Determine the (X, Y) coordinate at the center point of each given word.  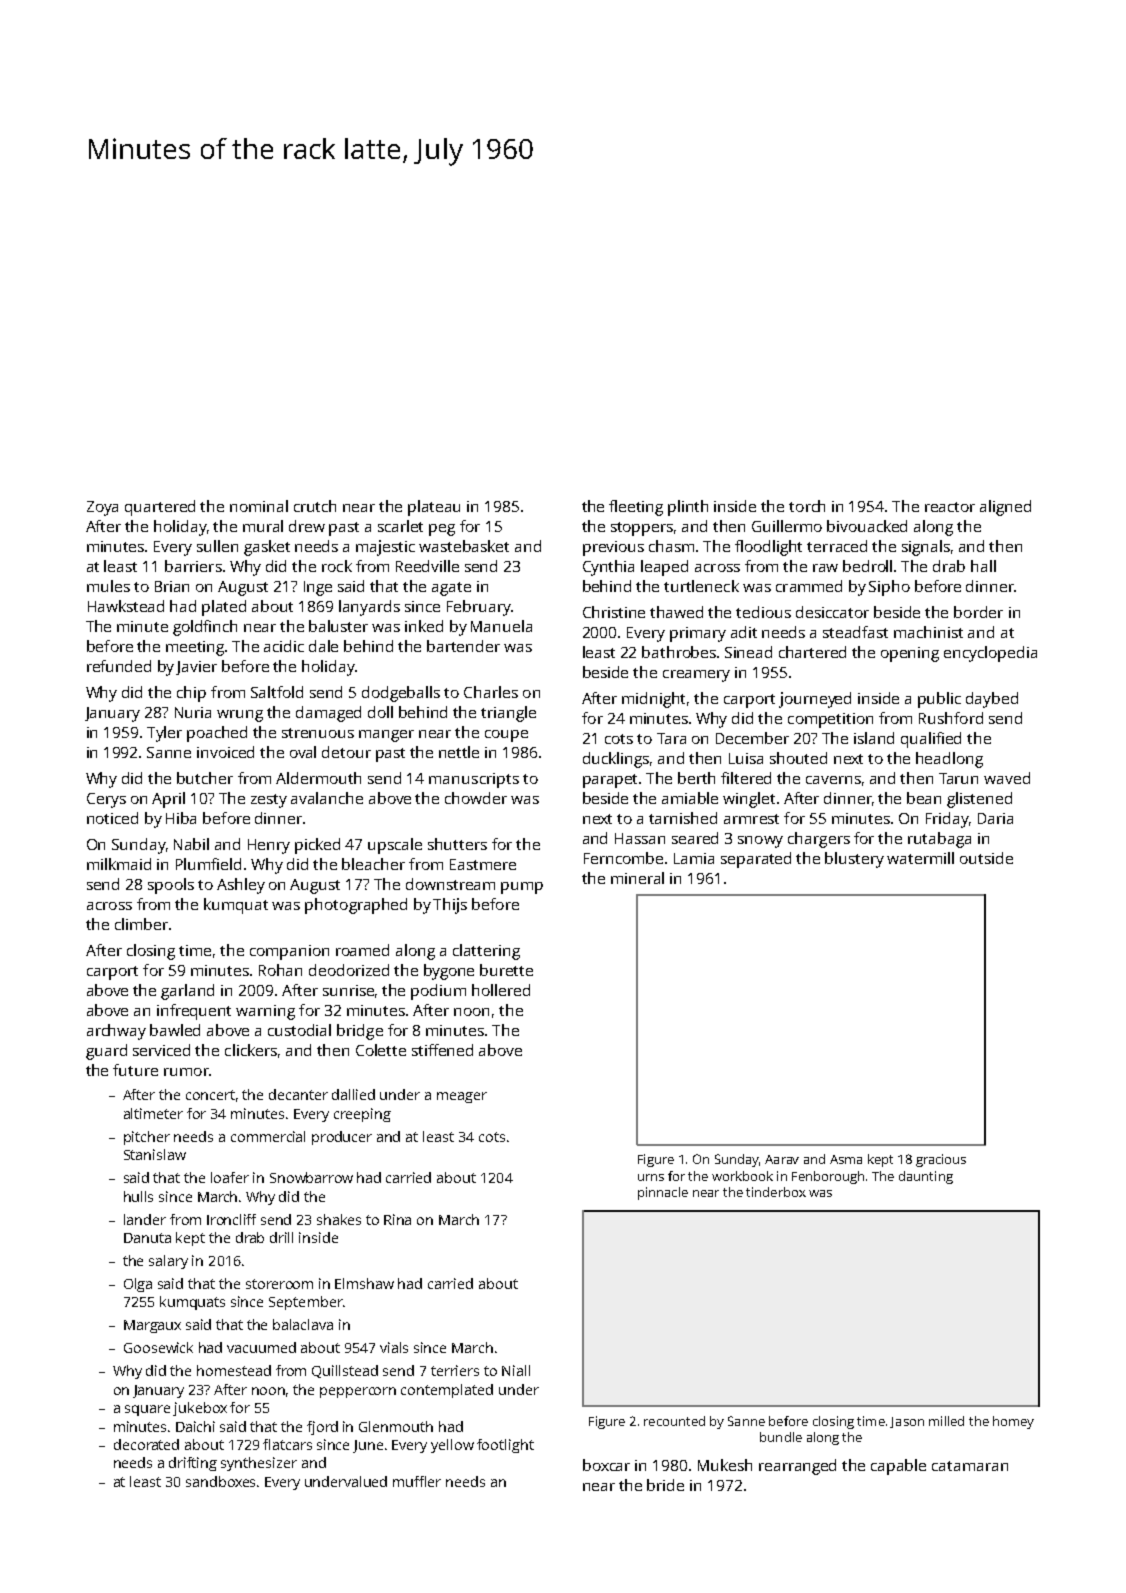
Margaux (152, 1326)
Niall (516, 1370)
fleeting (636, 508)
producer (342, 1138)
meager (462, 1097)
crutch (315, 506)
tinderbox (776, 1192)
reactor (950, 507)
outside (986, 858)
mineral (637, 878)
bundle (781, 1437)
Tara (671, 738)
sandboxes (220, 1481)
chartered (812, 652)
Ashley (241, 886)
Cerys (106, 800)
